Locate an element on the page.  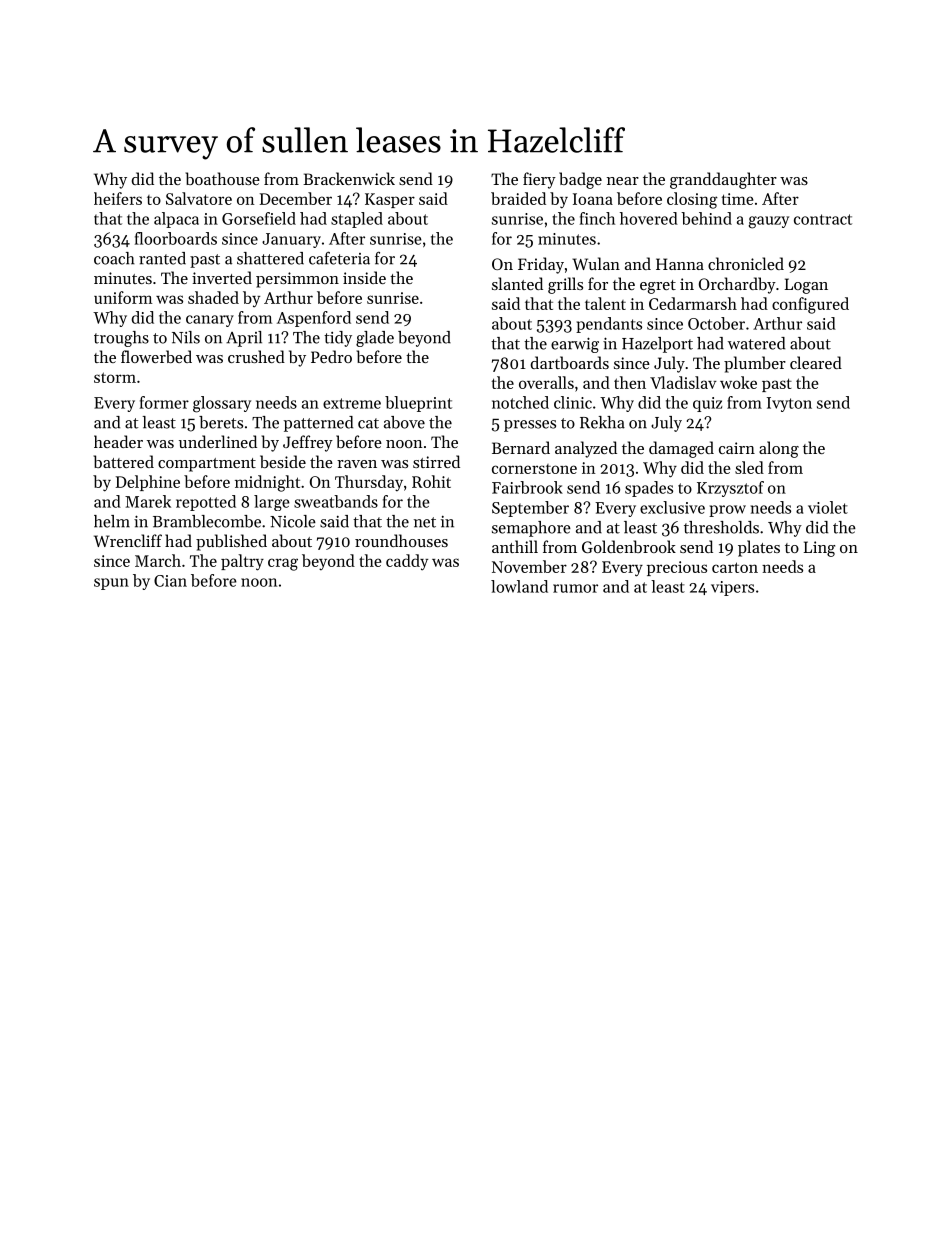
boathouse is located at coordinates (223, 178).
